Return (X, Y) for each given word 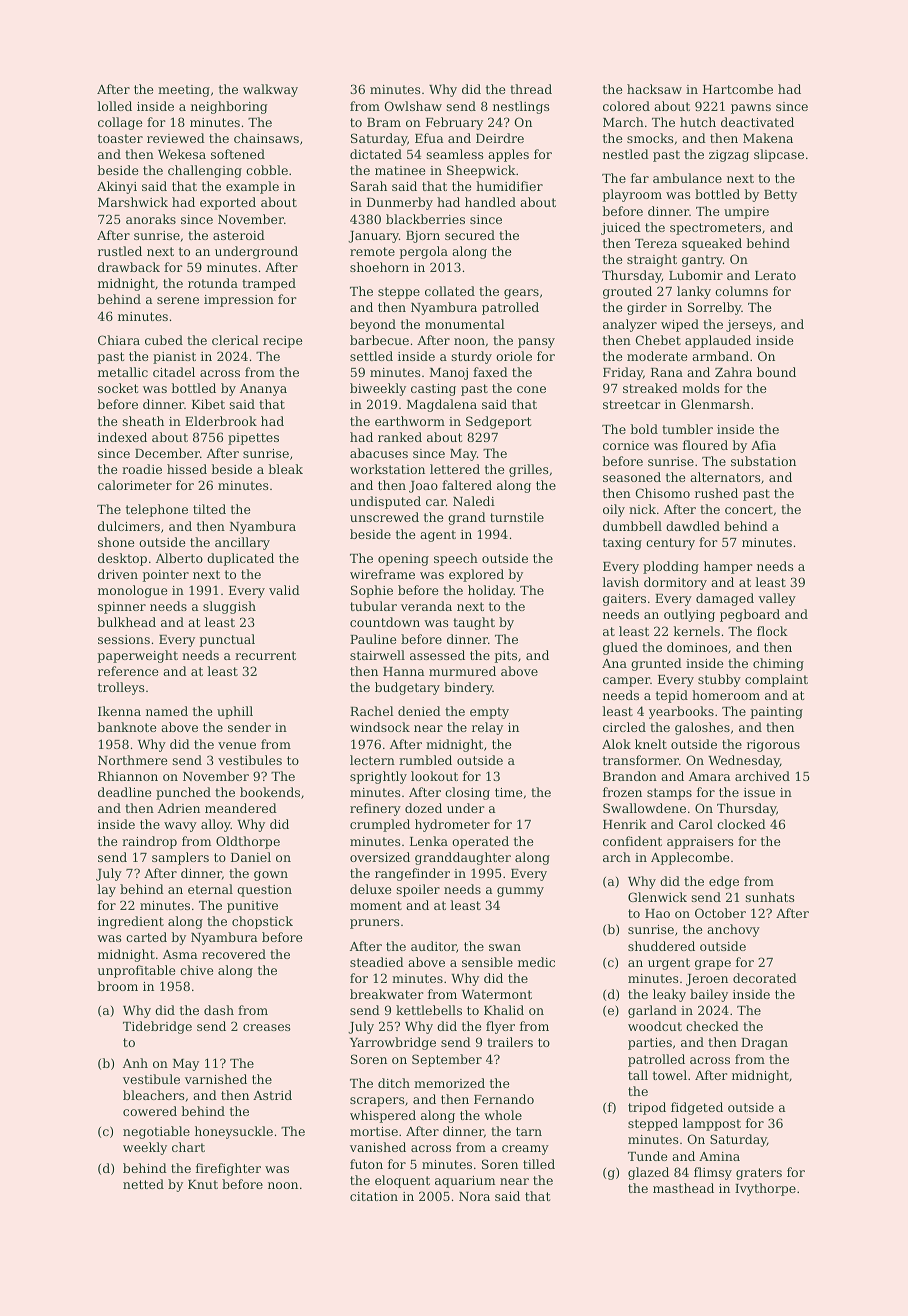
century (670, 544)
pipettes (253, 439)
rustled (120, 251)
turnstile (517, 517)
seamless (455, 154)
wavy (180, 827)
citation (374, 1196)
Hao (657, 913)
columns (741, 291)
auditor (434, 947)
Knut (203, 1184)
